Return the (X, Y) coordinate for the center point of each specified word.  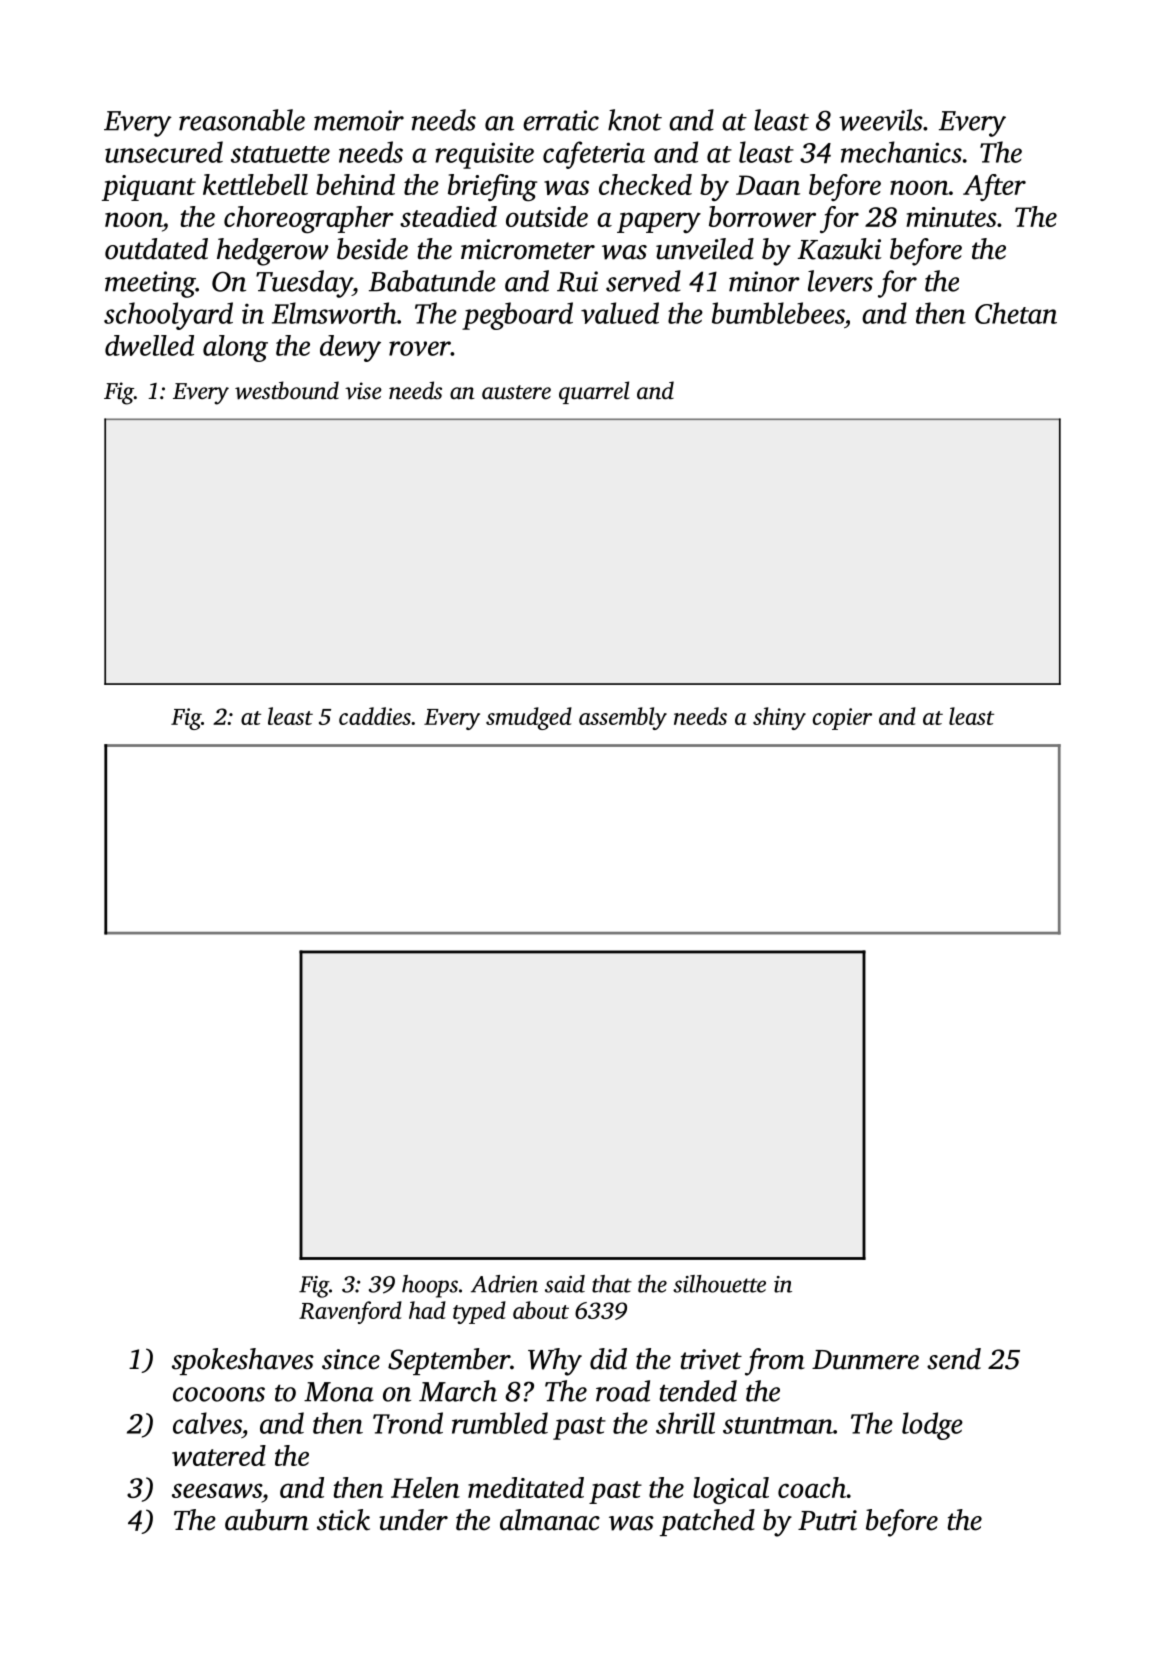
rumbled (500, 1423)
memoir (359, 120)
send (954, 1359)
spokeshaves (243, 1361)
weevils (881, 120)
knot (635, 120)
